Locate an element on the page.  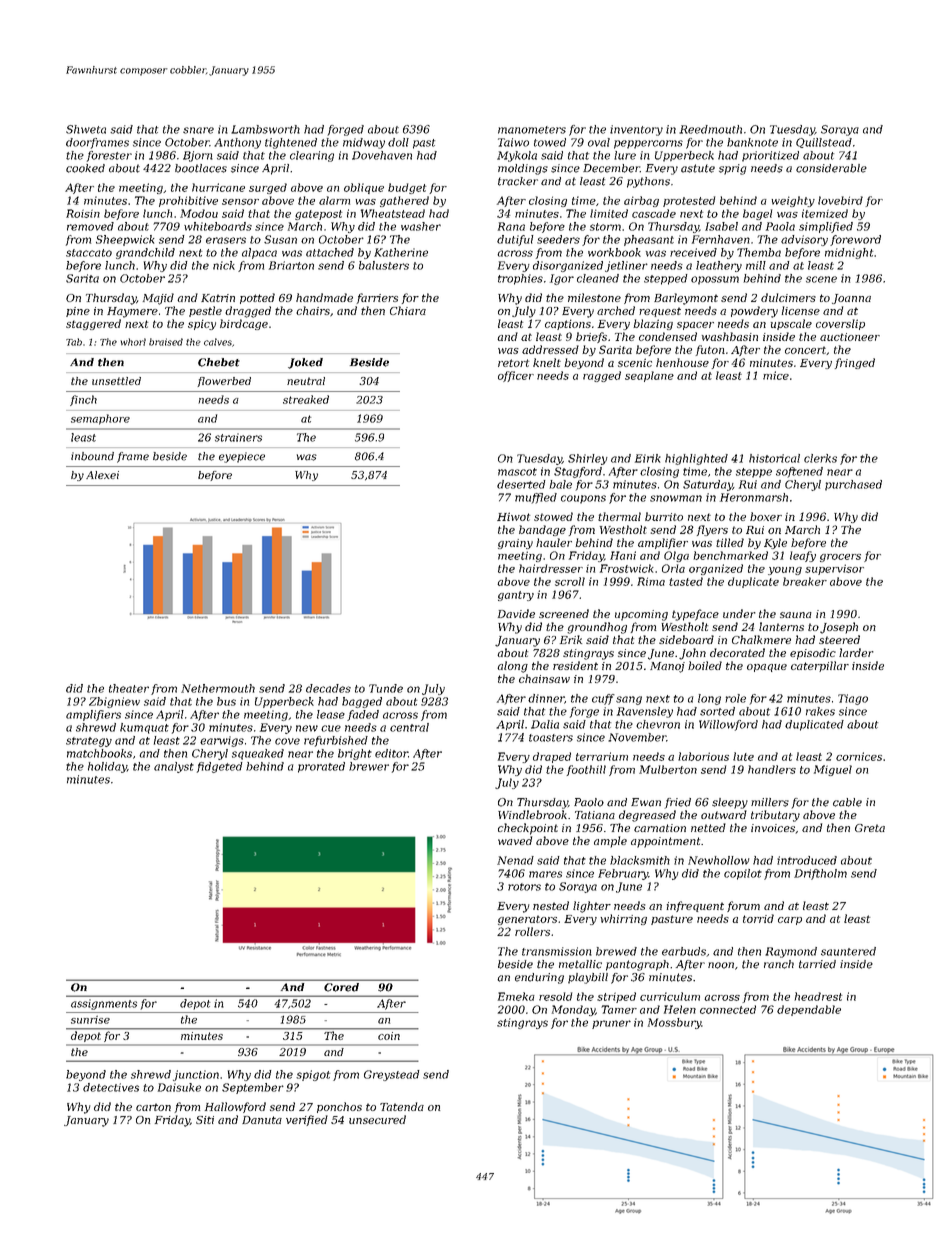
Shweta is located at coordinates (86, 129).
